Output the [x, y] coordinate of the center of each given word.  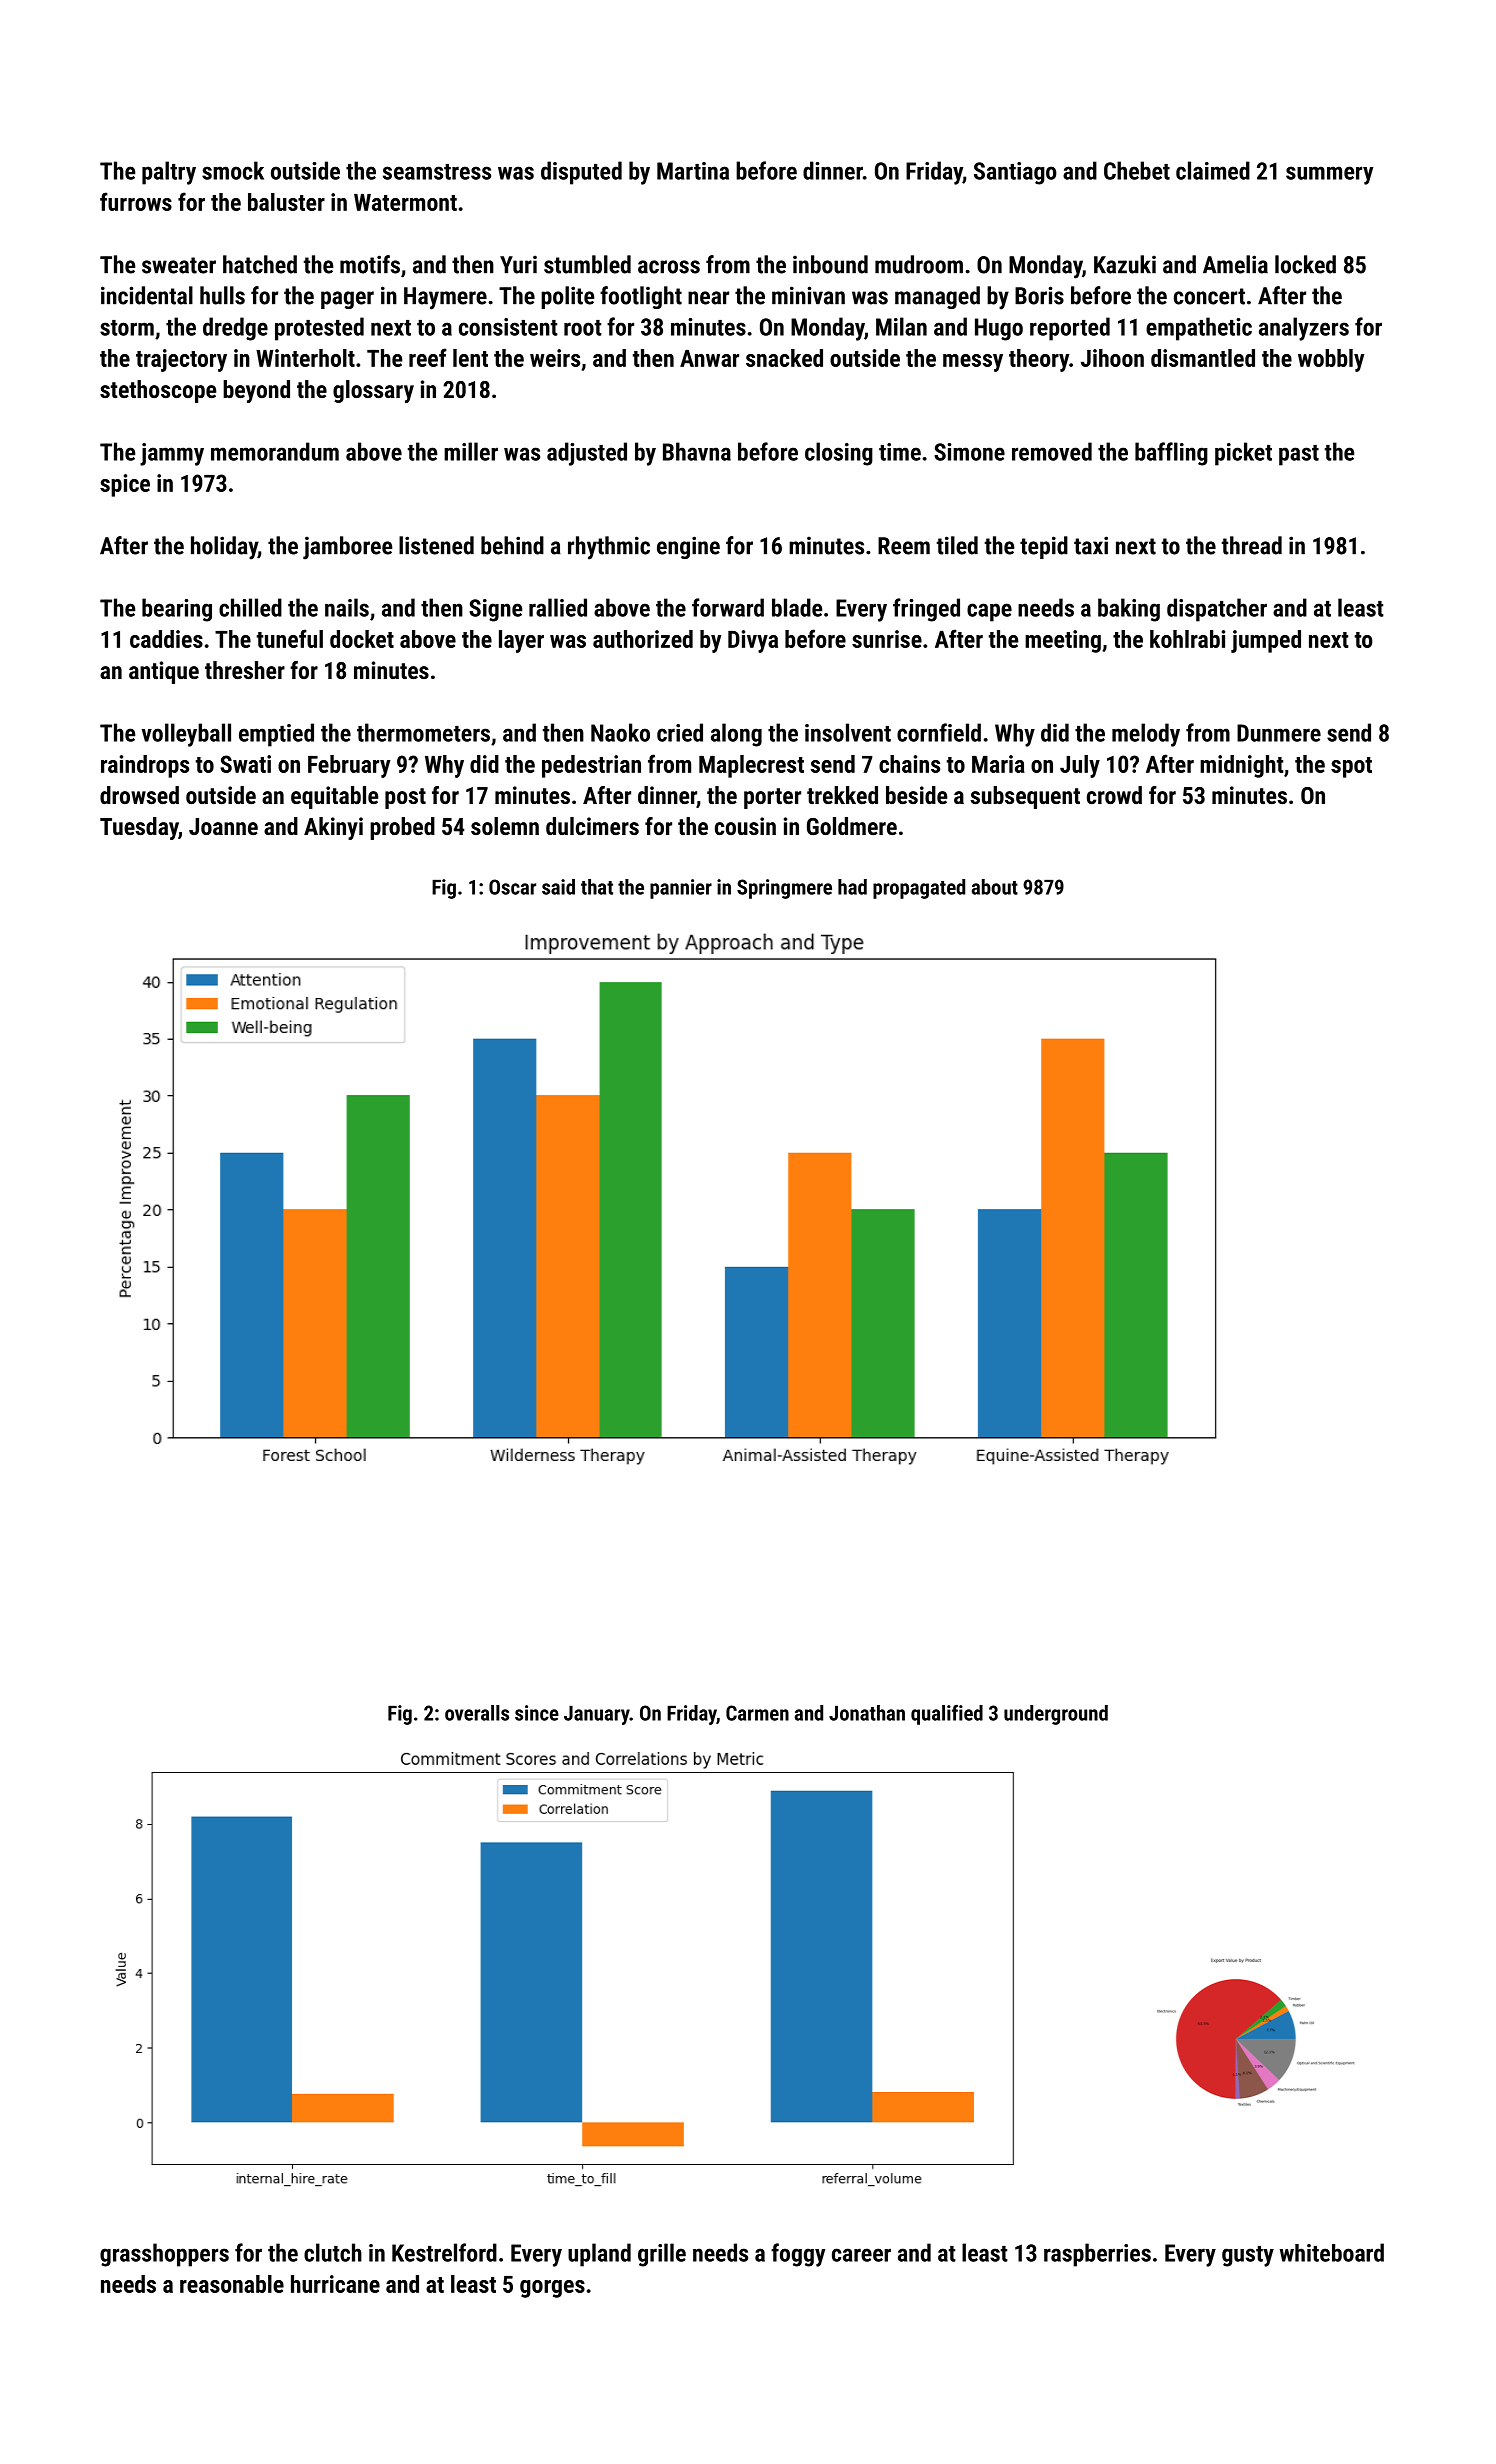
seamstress [437, 172]
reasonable [232, 2284]
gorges [552, 2289]
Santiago [1015, 173]
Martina [693, 171]
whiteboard [1332, 2252]
